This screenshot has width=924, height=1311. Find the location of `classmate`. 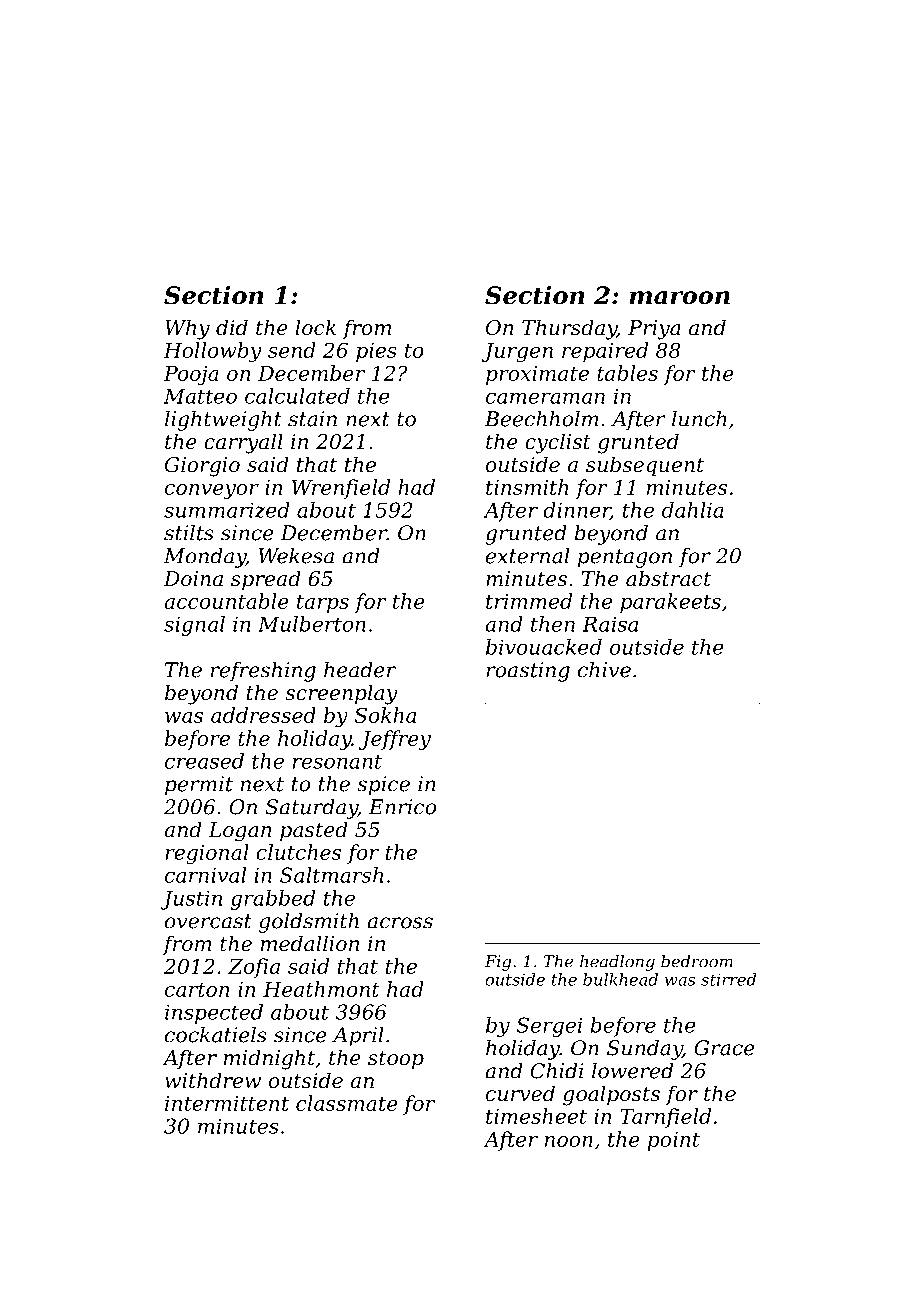

classmate is located at coordinates (347, 1103).
